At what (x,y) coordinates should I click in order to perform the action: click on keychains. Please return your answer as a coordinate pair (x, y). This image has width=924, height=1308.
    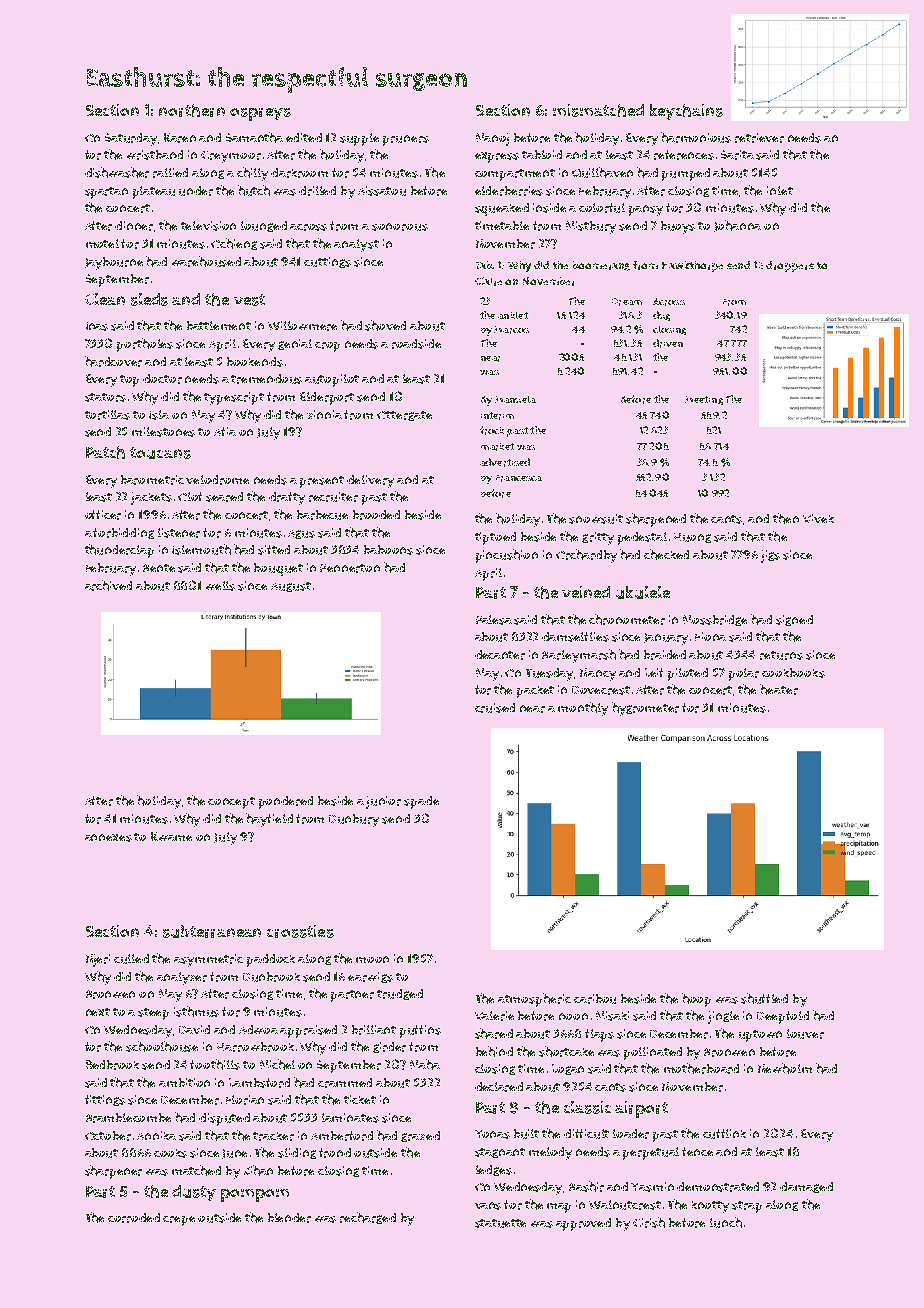
    Looking at the image, I should click on (686, 112).
